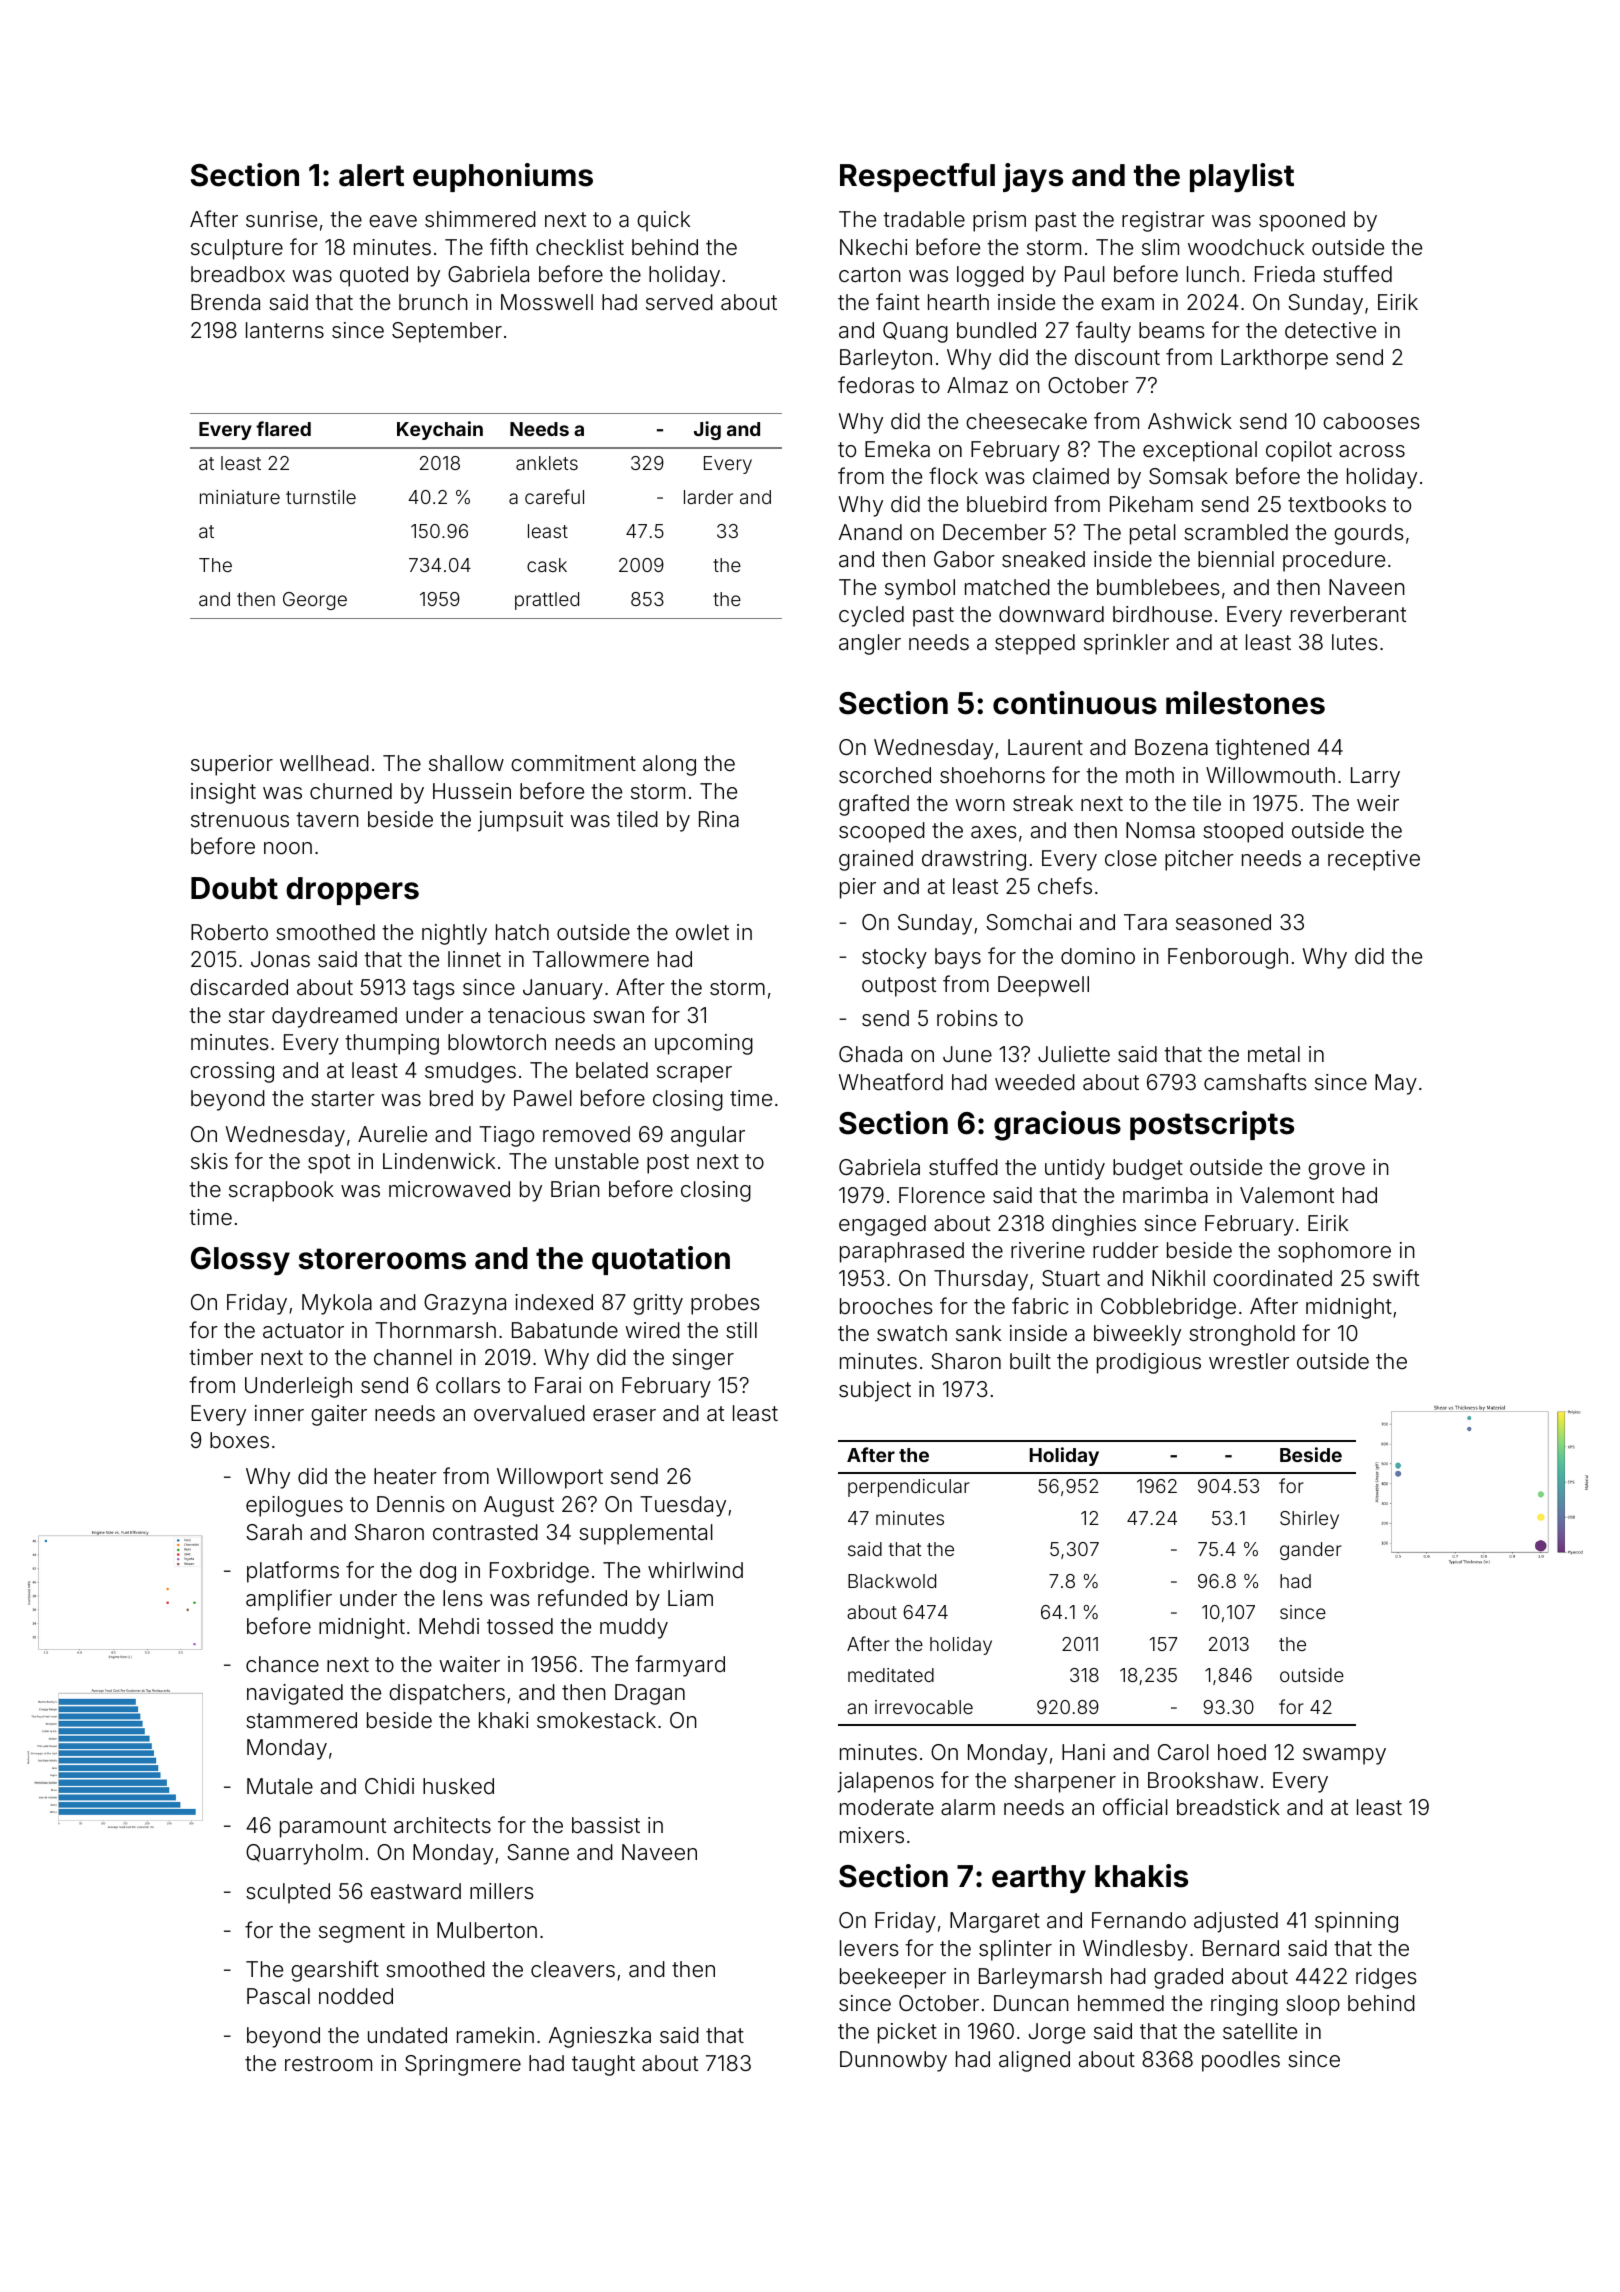  What do you see at coordinates (1375, 777) in the screenshot?
I see `Larry` at bounding box center [1375, 777].
